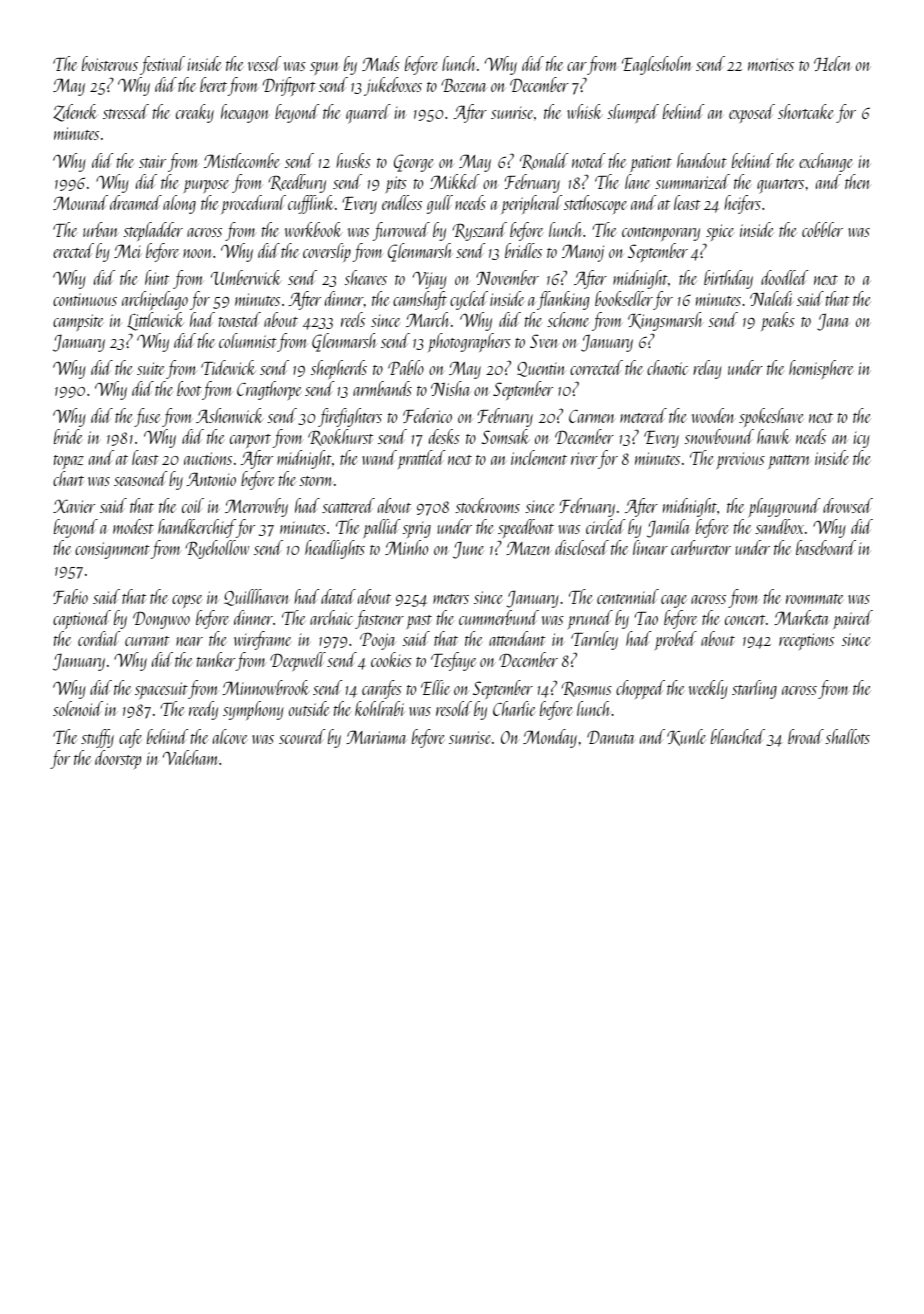 The height and width of the page is (1314, 924). Describe the element at coordinates (365, 277) in the page. I see `sheaves` at that location.
